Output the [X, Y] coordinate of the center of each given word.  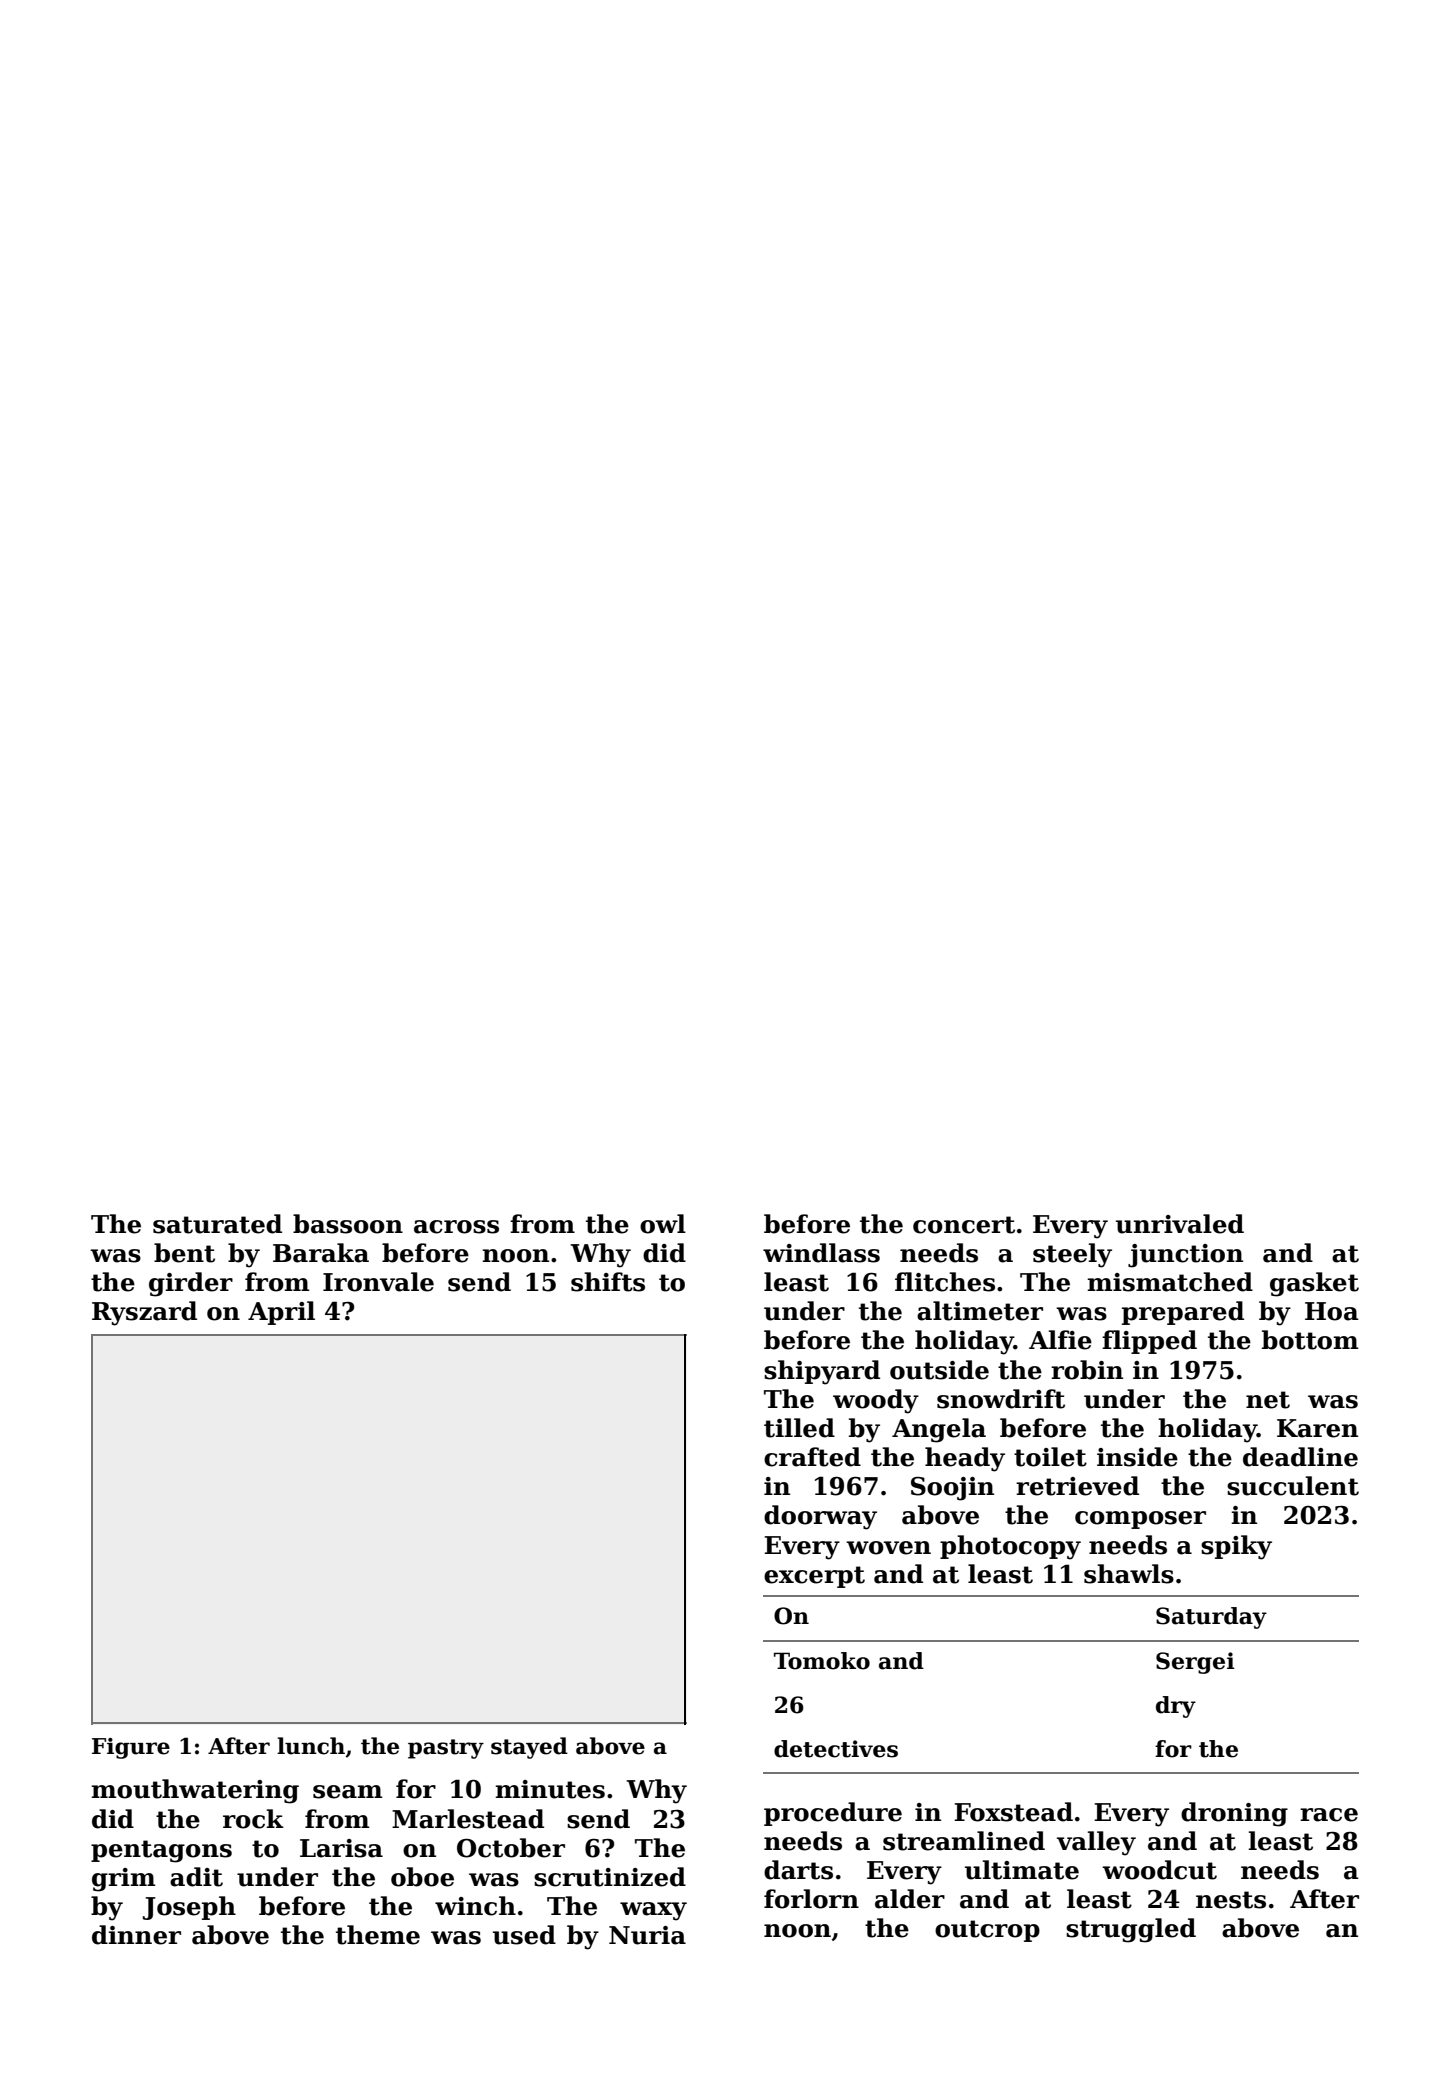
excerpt [814, 1577]
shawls [1129, 1574]
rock [253, 1819]
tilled [799, 1428]
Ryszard [144, 1313]
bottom [1310, 1340]
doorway [820, 1517]
